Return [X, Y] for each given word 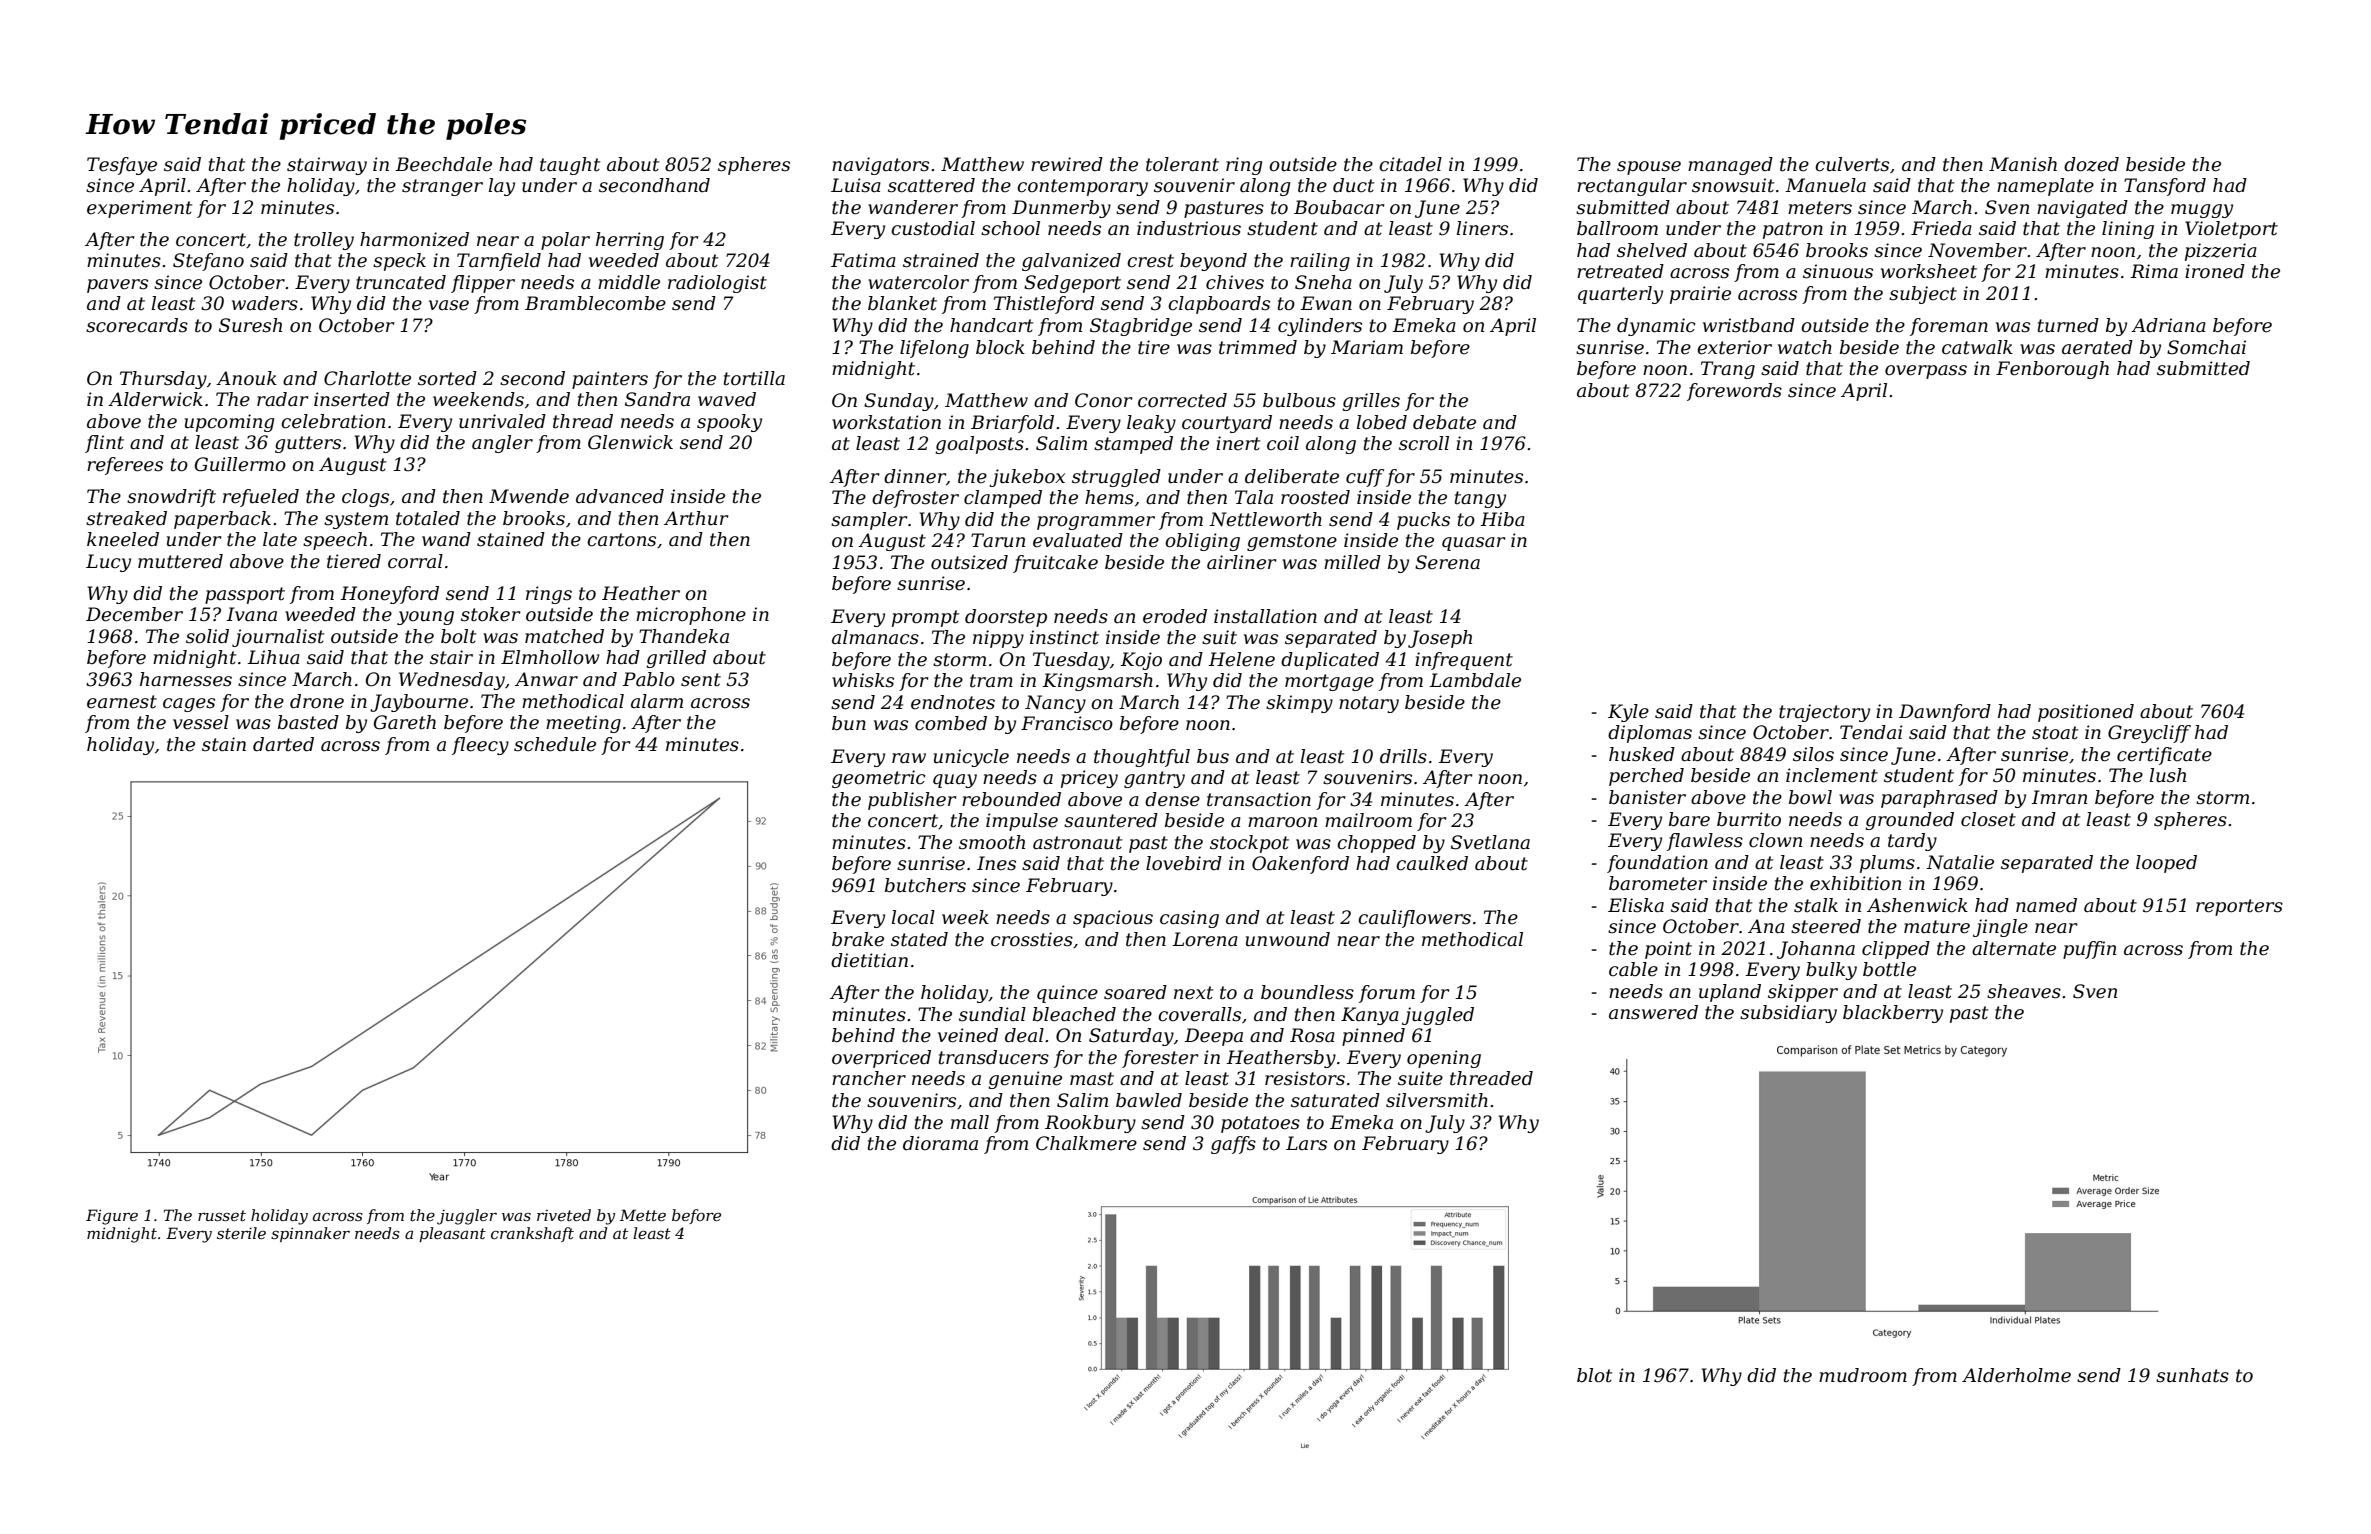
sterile [241, 1233]
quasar [1473, 544]
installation [1265, 616]
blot [1594, 1375]
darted [283, 744]
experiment [139, 209]
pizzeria [2221, 252]
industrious [1189, 228]
